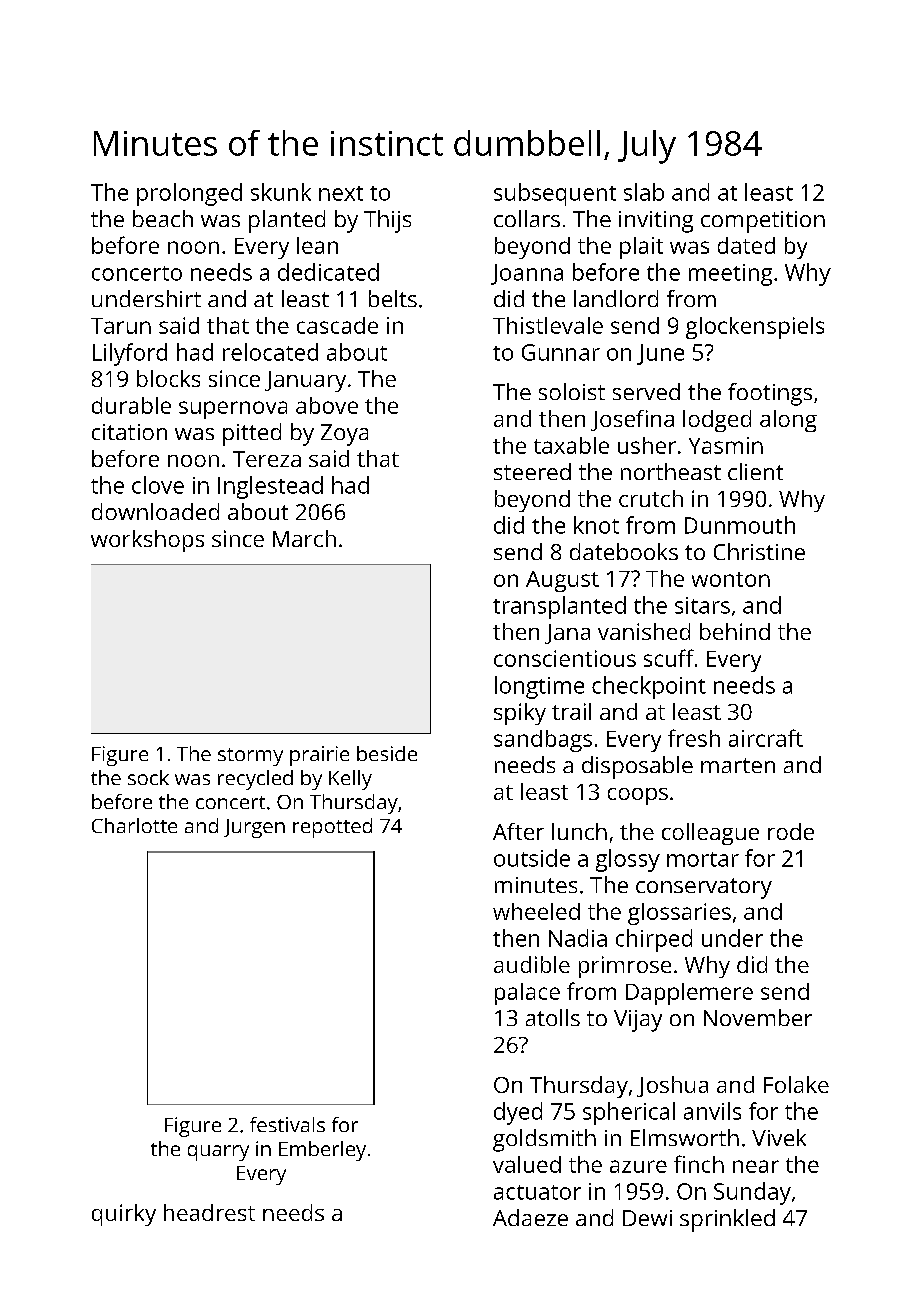 Image resolution: width=924 pixels, height=1311 pixels. What do you see at coordinates (530, 1217) in the screenshot?
I see `Adaeze` at bounding box center [530, 1217].
